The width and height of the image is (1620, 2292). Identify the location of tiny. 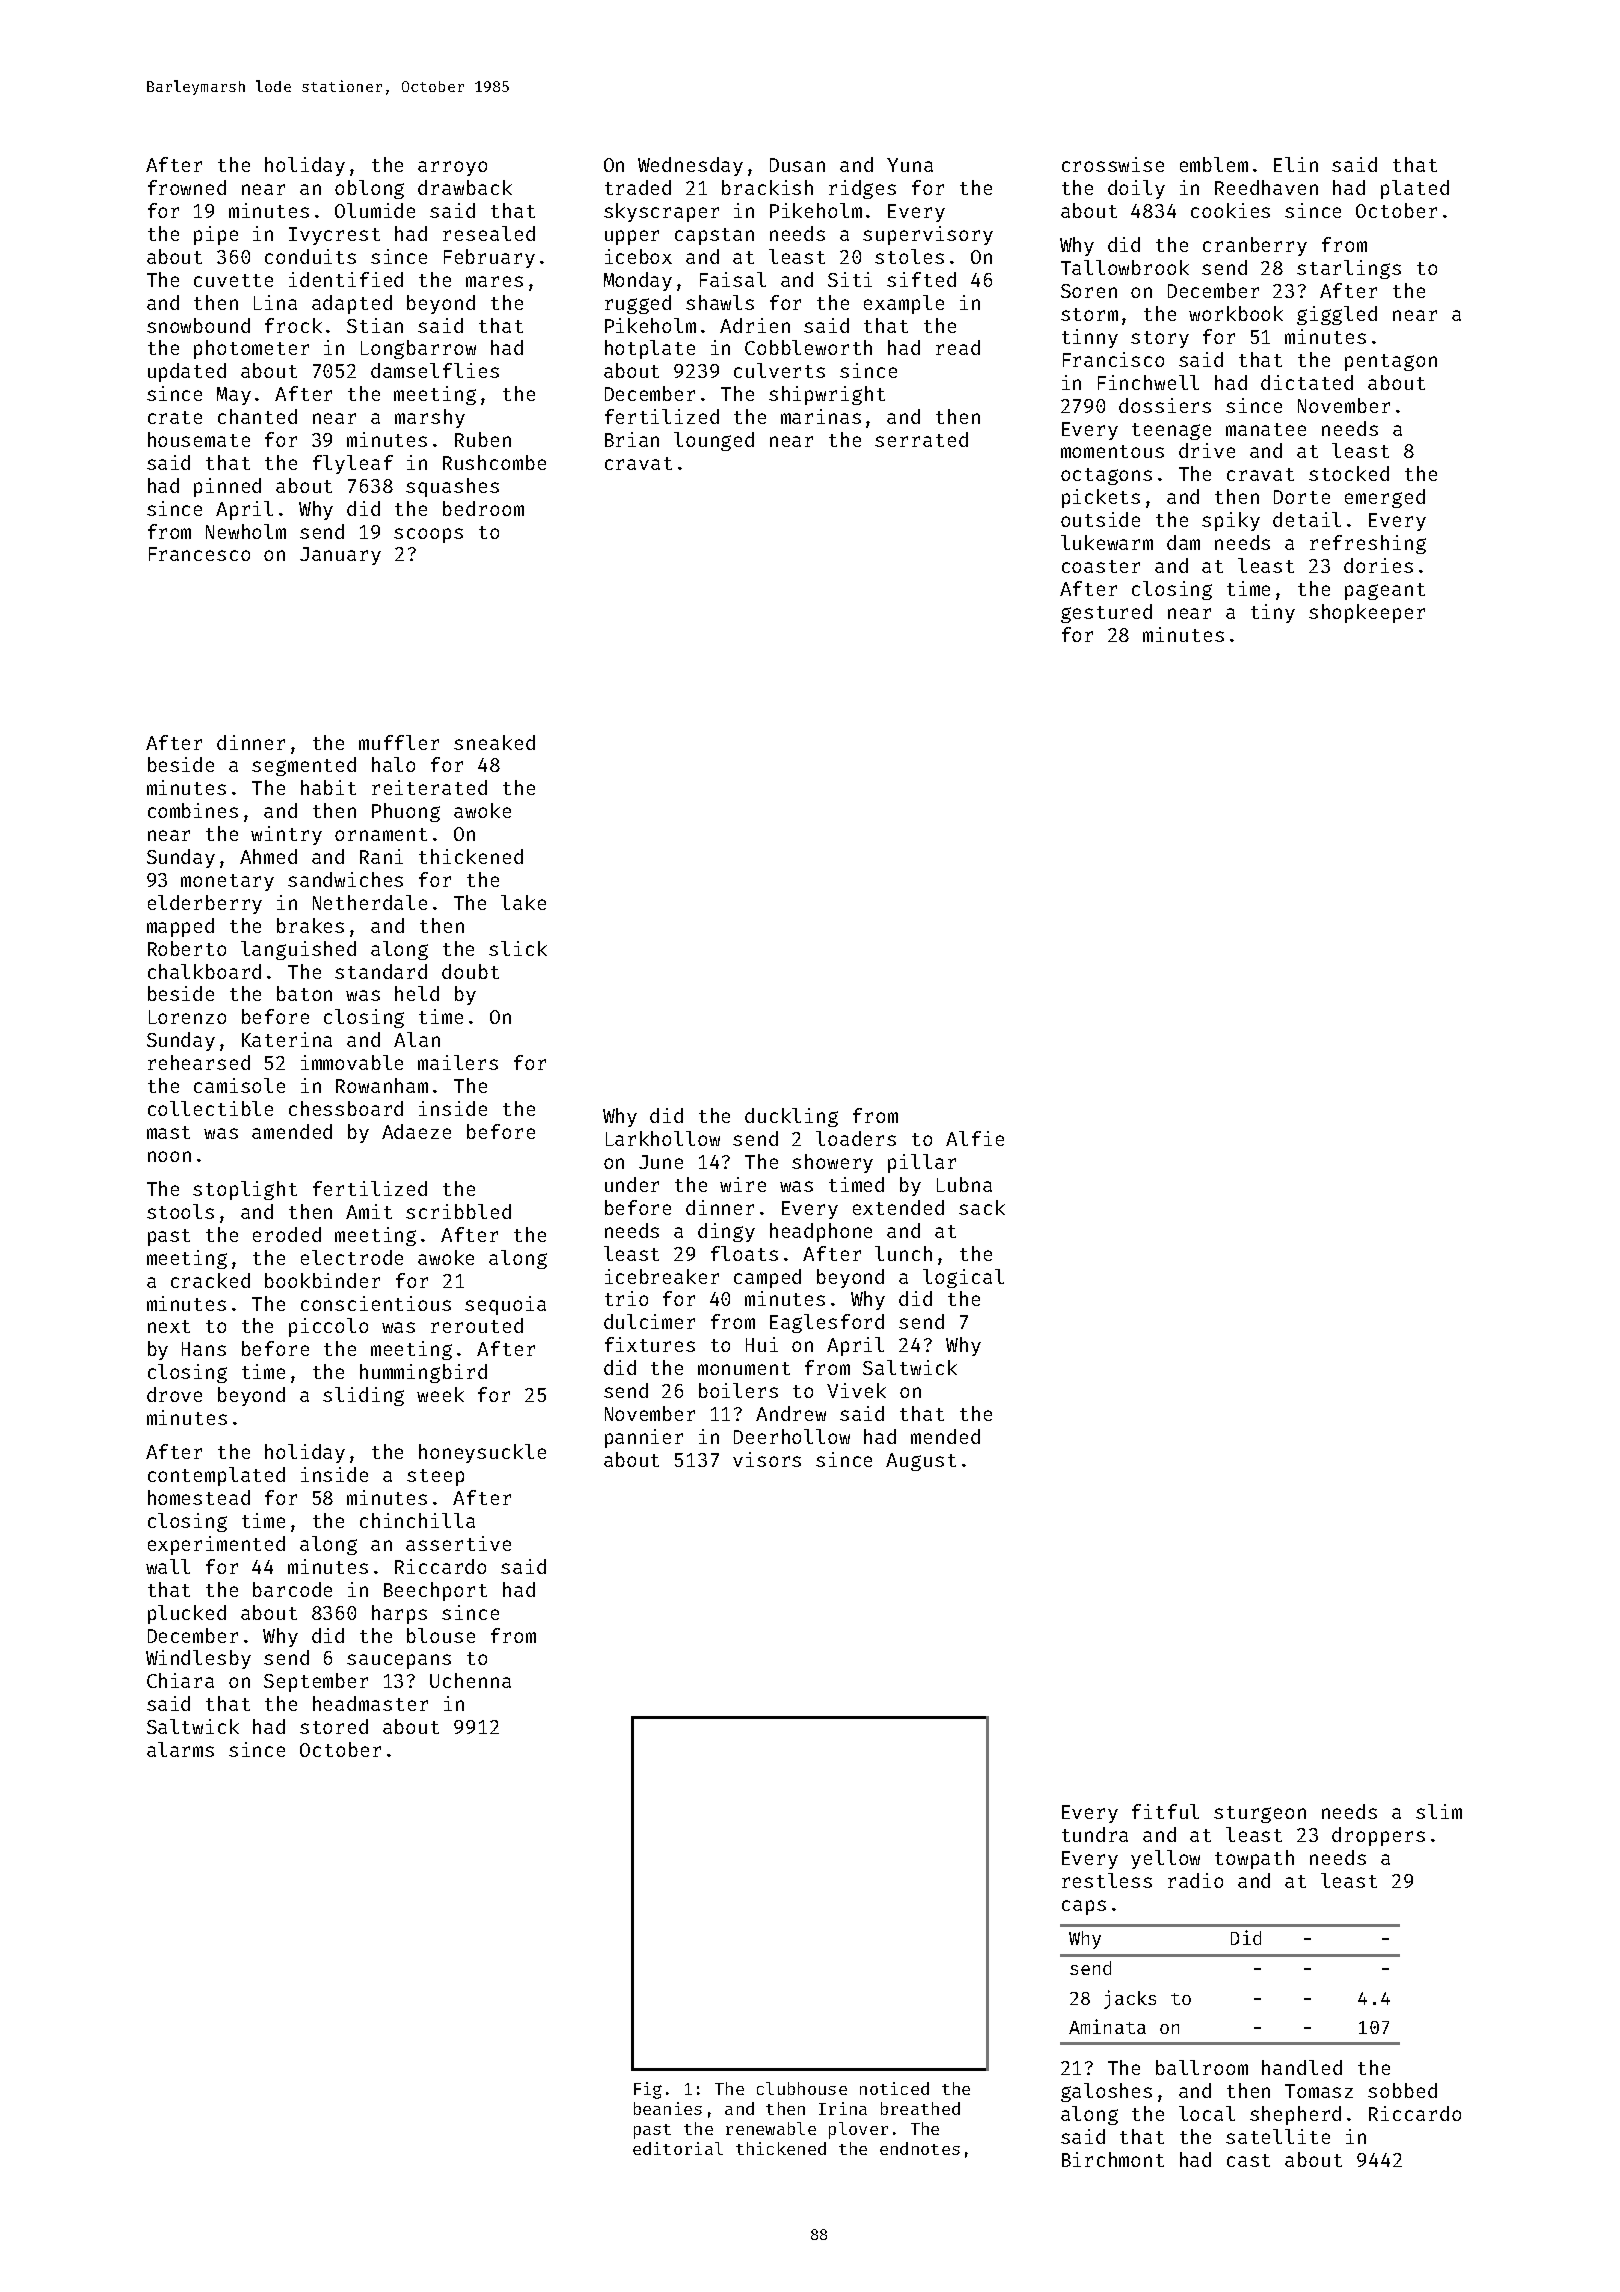
(1273, 613).
